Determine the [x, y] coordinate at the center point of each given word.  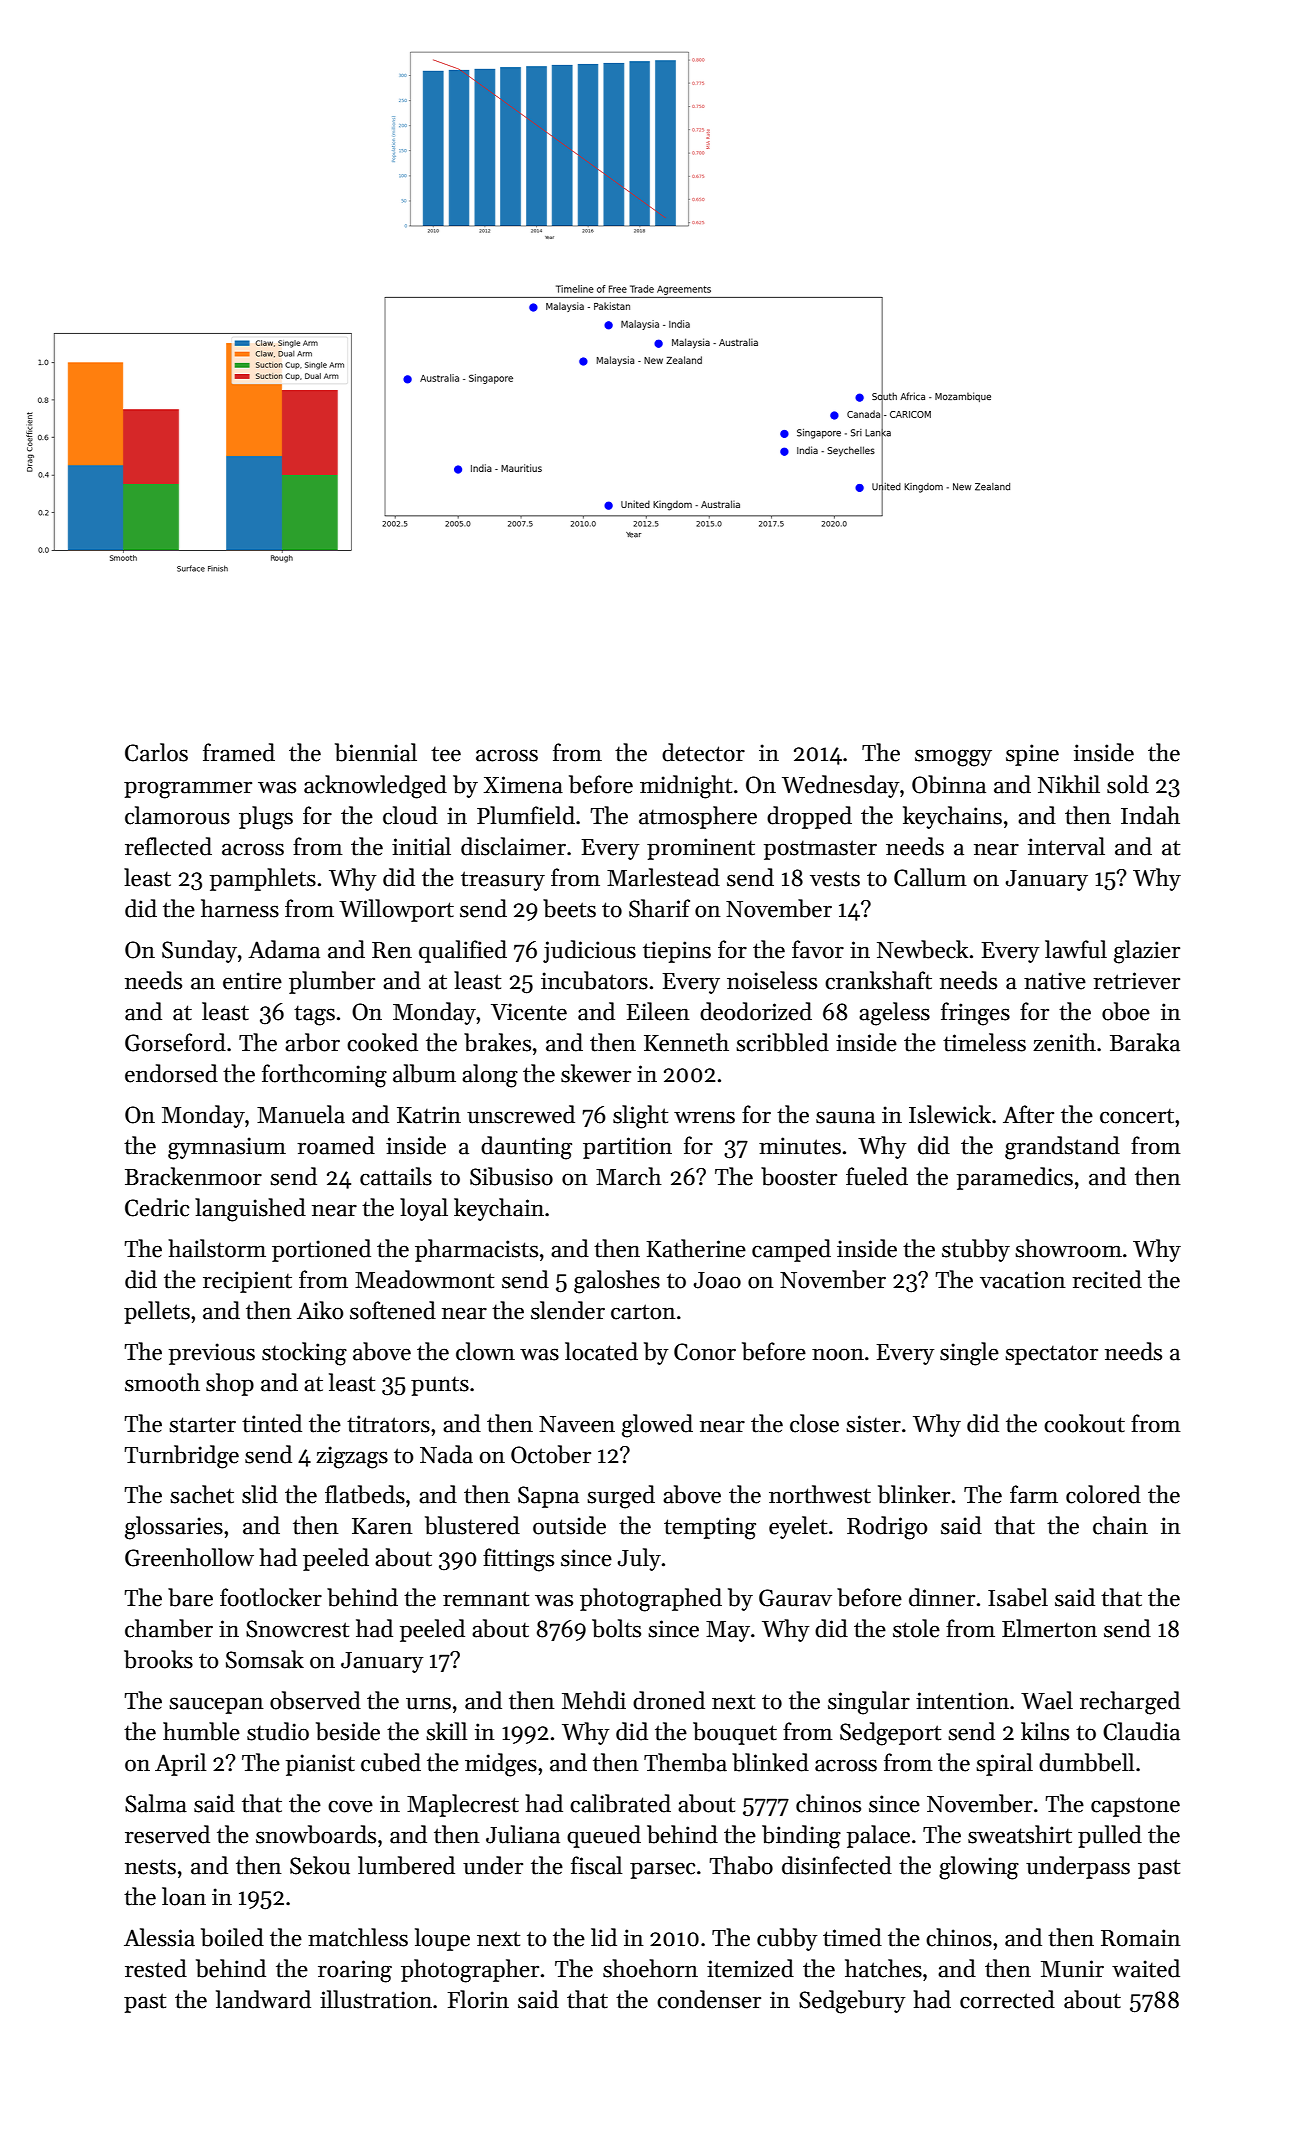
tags [314, 1016]
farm [1034, 1494]
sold [1128, 784]
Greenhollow [189, 1557]
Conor [705, 1352]
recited [1107, 1279]
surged [621, 1497]
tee [446, 754]
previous [212, 1354]
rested [156, 1968]
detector [703, 752]
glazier [1147, 952]
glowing [979, 1868]
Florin [478, 1999]
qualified [463, 951]
